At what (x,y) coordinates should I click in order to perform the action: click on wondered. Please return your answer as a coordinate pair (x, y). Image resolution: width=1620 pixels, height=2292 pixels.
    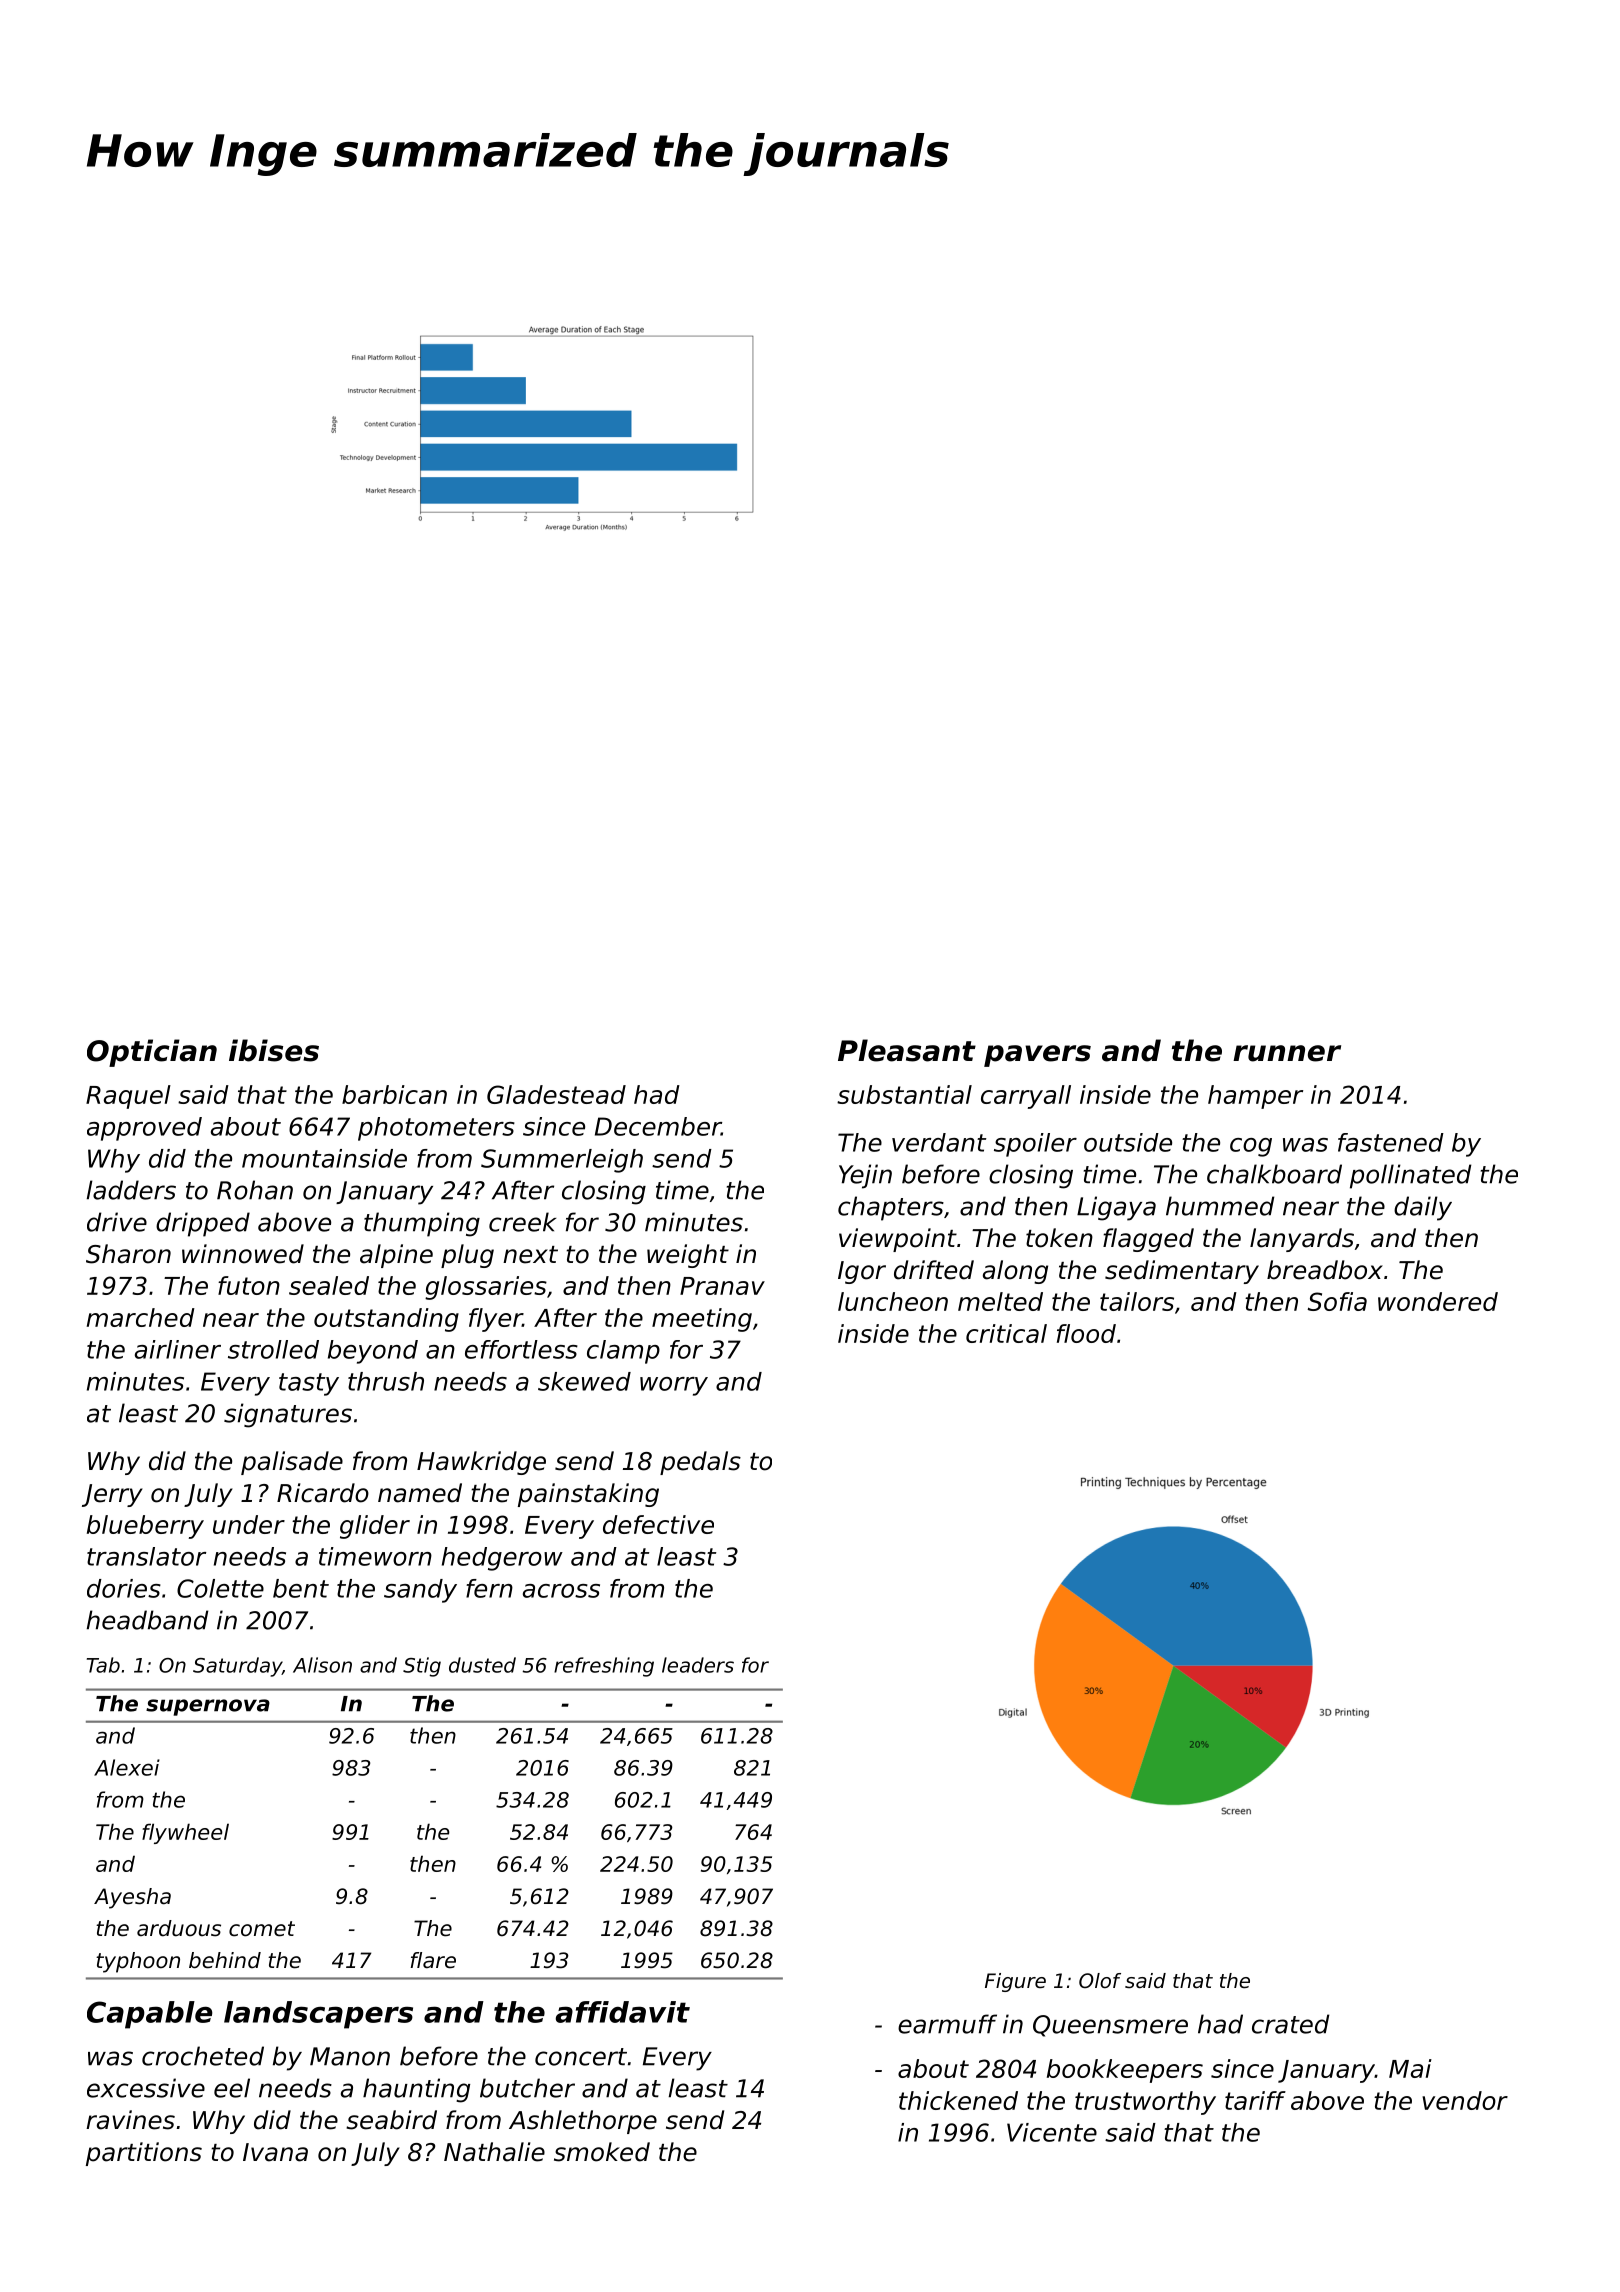
    Looking at the image, I should click on (1438, 1301).
